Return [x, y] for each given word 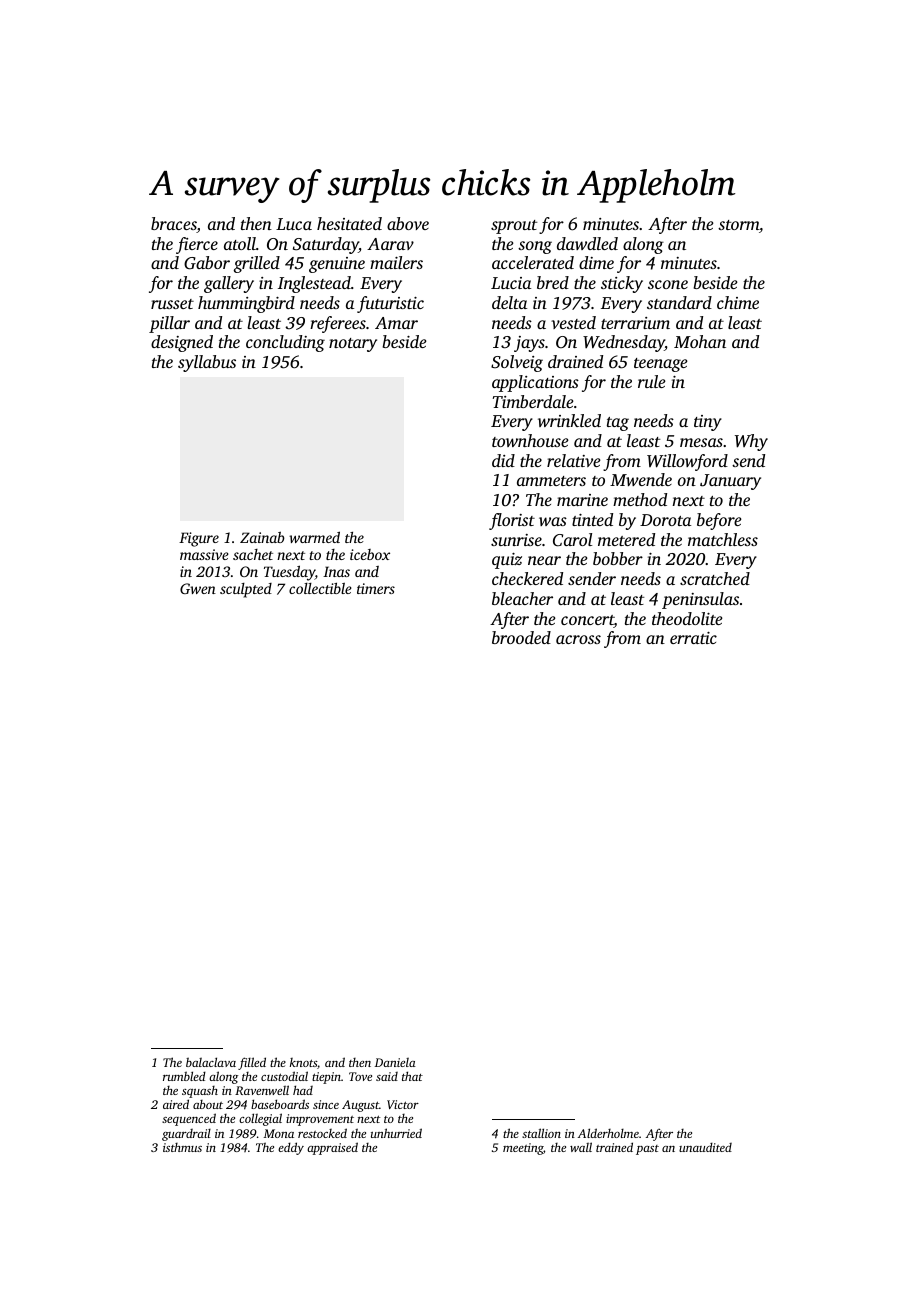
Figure [199, 539]
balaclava [211, 1062]
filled [252, 1063]
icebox [370, 554]
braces [174, 225]
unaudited [705, 1147]
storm [738, 225]
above [408, 223]
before [719, 521]
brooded [521, 637]
